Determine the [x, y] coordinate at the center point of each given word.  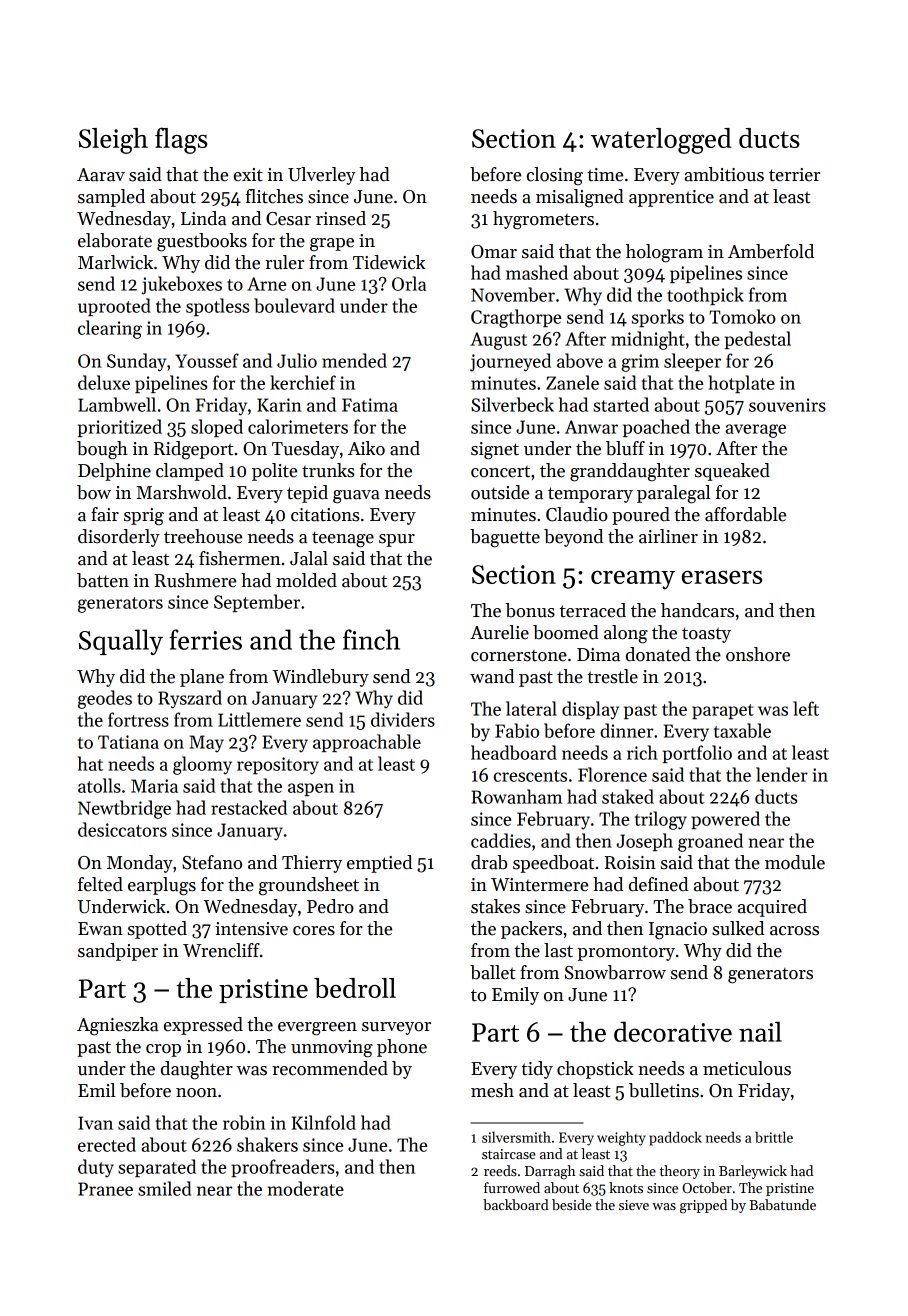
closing [555, 176]
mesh [492, 1090]
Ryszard [190, 699]
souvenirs [787, 405]
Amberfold [771, 251]
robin [244, 1122]
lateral [531, 708]
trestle [612, 676]
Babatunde [782, 1204]
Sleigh [113, 141]
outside [500, 492]
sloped [217, 428]
